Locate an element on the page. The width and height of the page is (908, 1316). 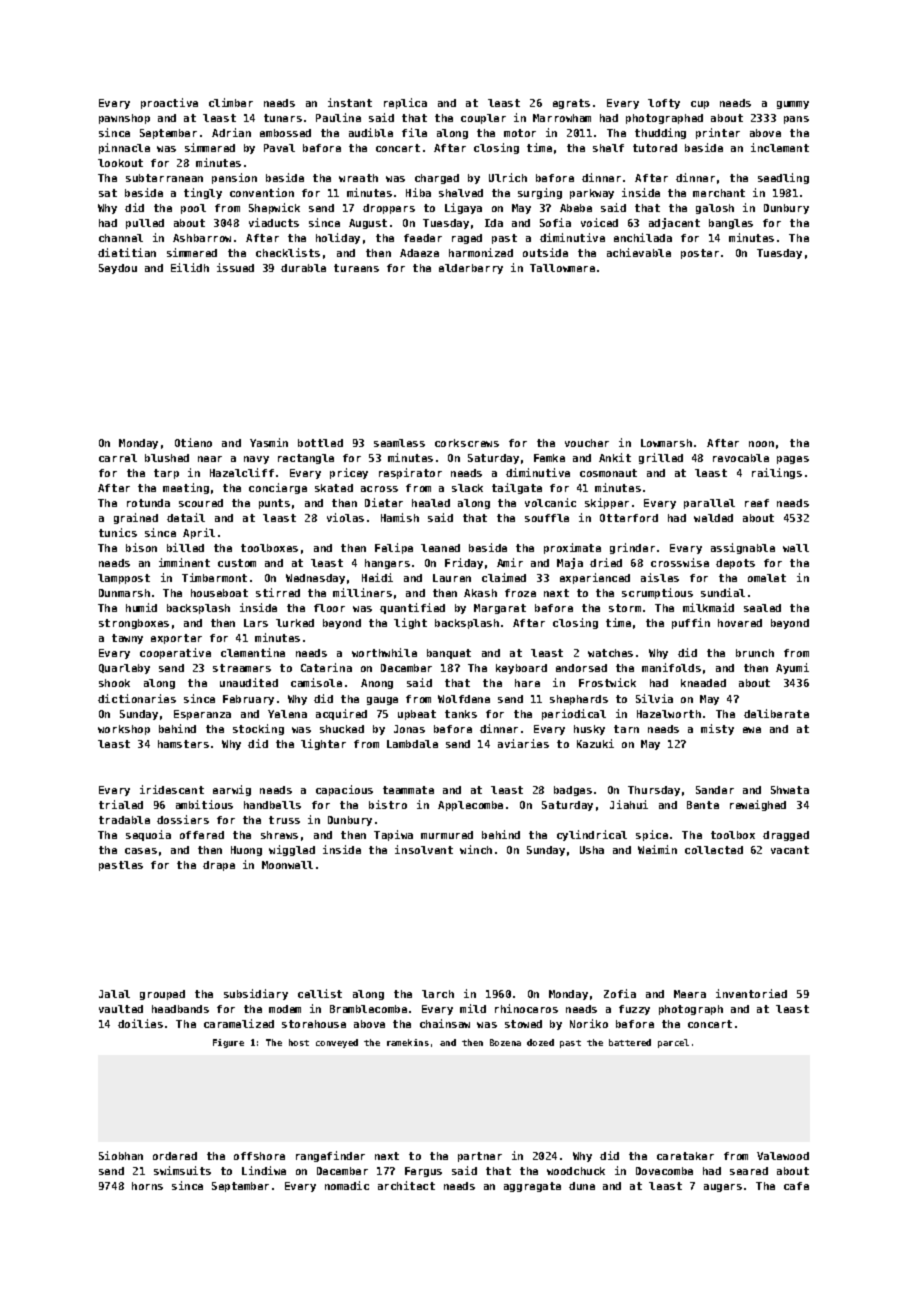
coupler is located at coordinates (483, 119).
